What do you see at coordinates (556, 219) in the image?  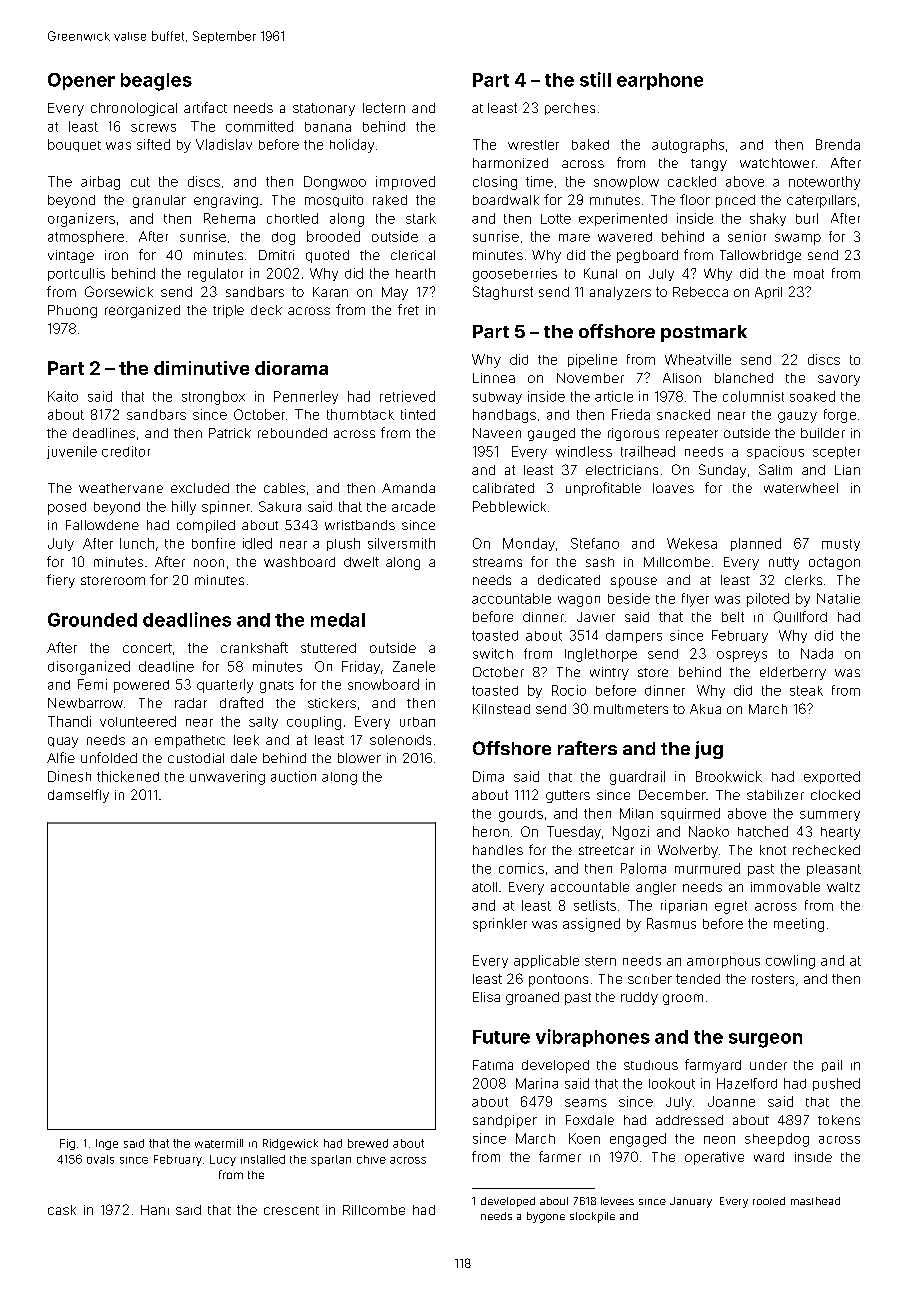 I see `Lotte` at bounding box center [556, 219].
